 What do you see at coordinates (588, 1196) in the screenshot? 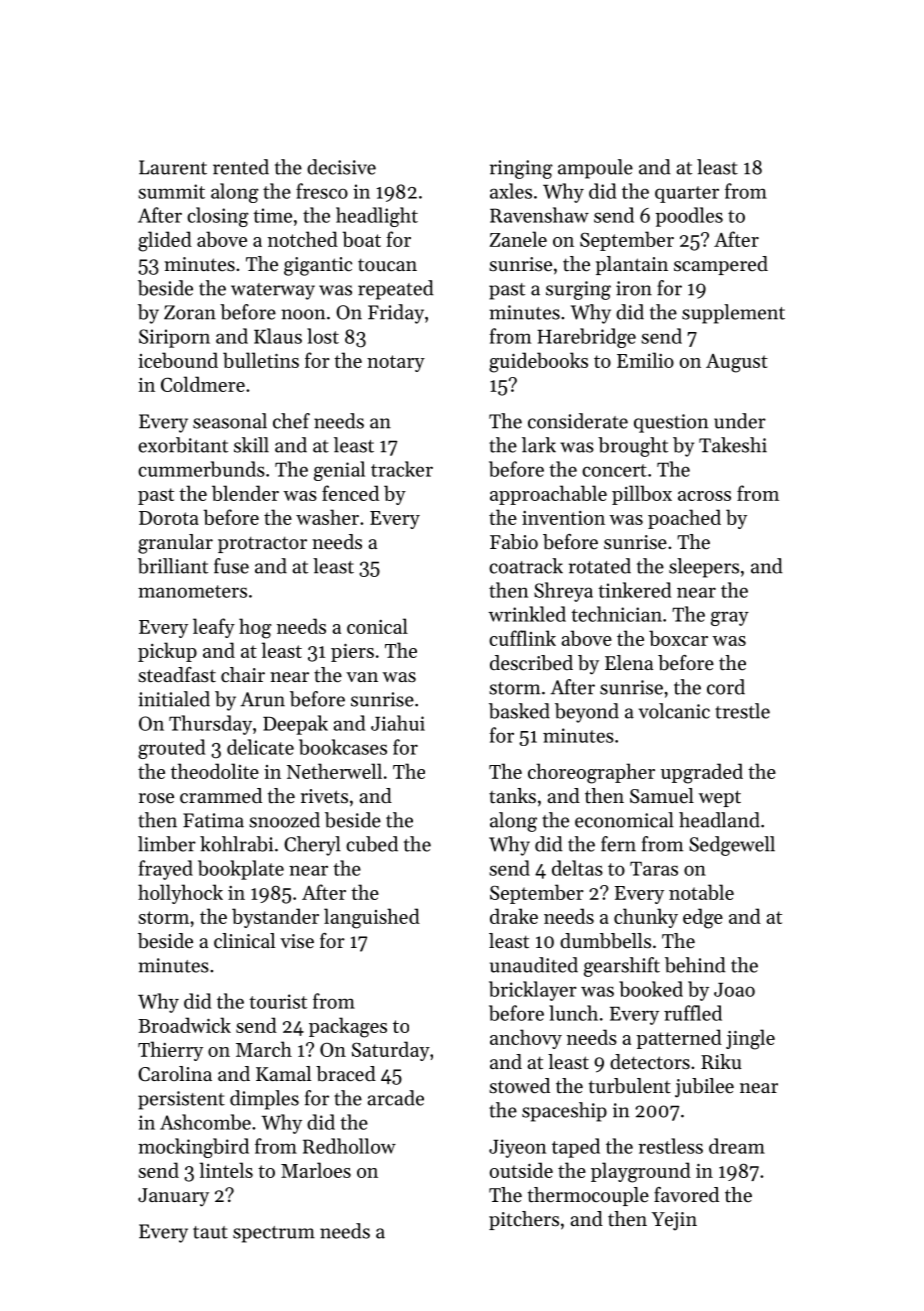
I see `thermocouple` at bounding box center [588, 1196].
